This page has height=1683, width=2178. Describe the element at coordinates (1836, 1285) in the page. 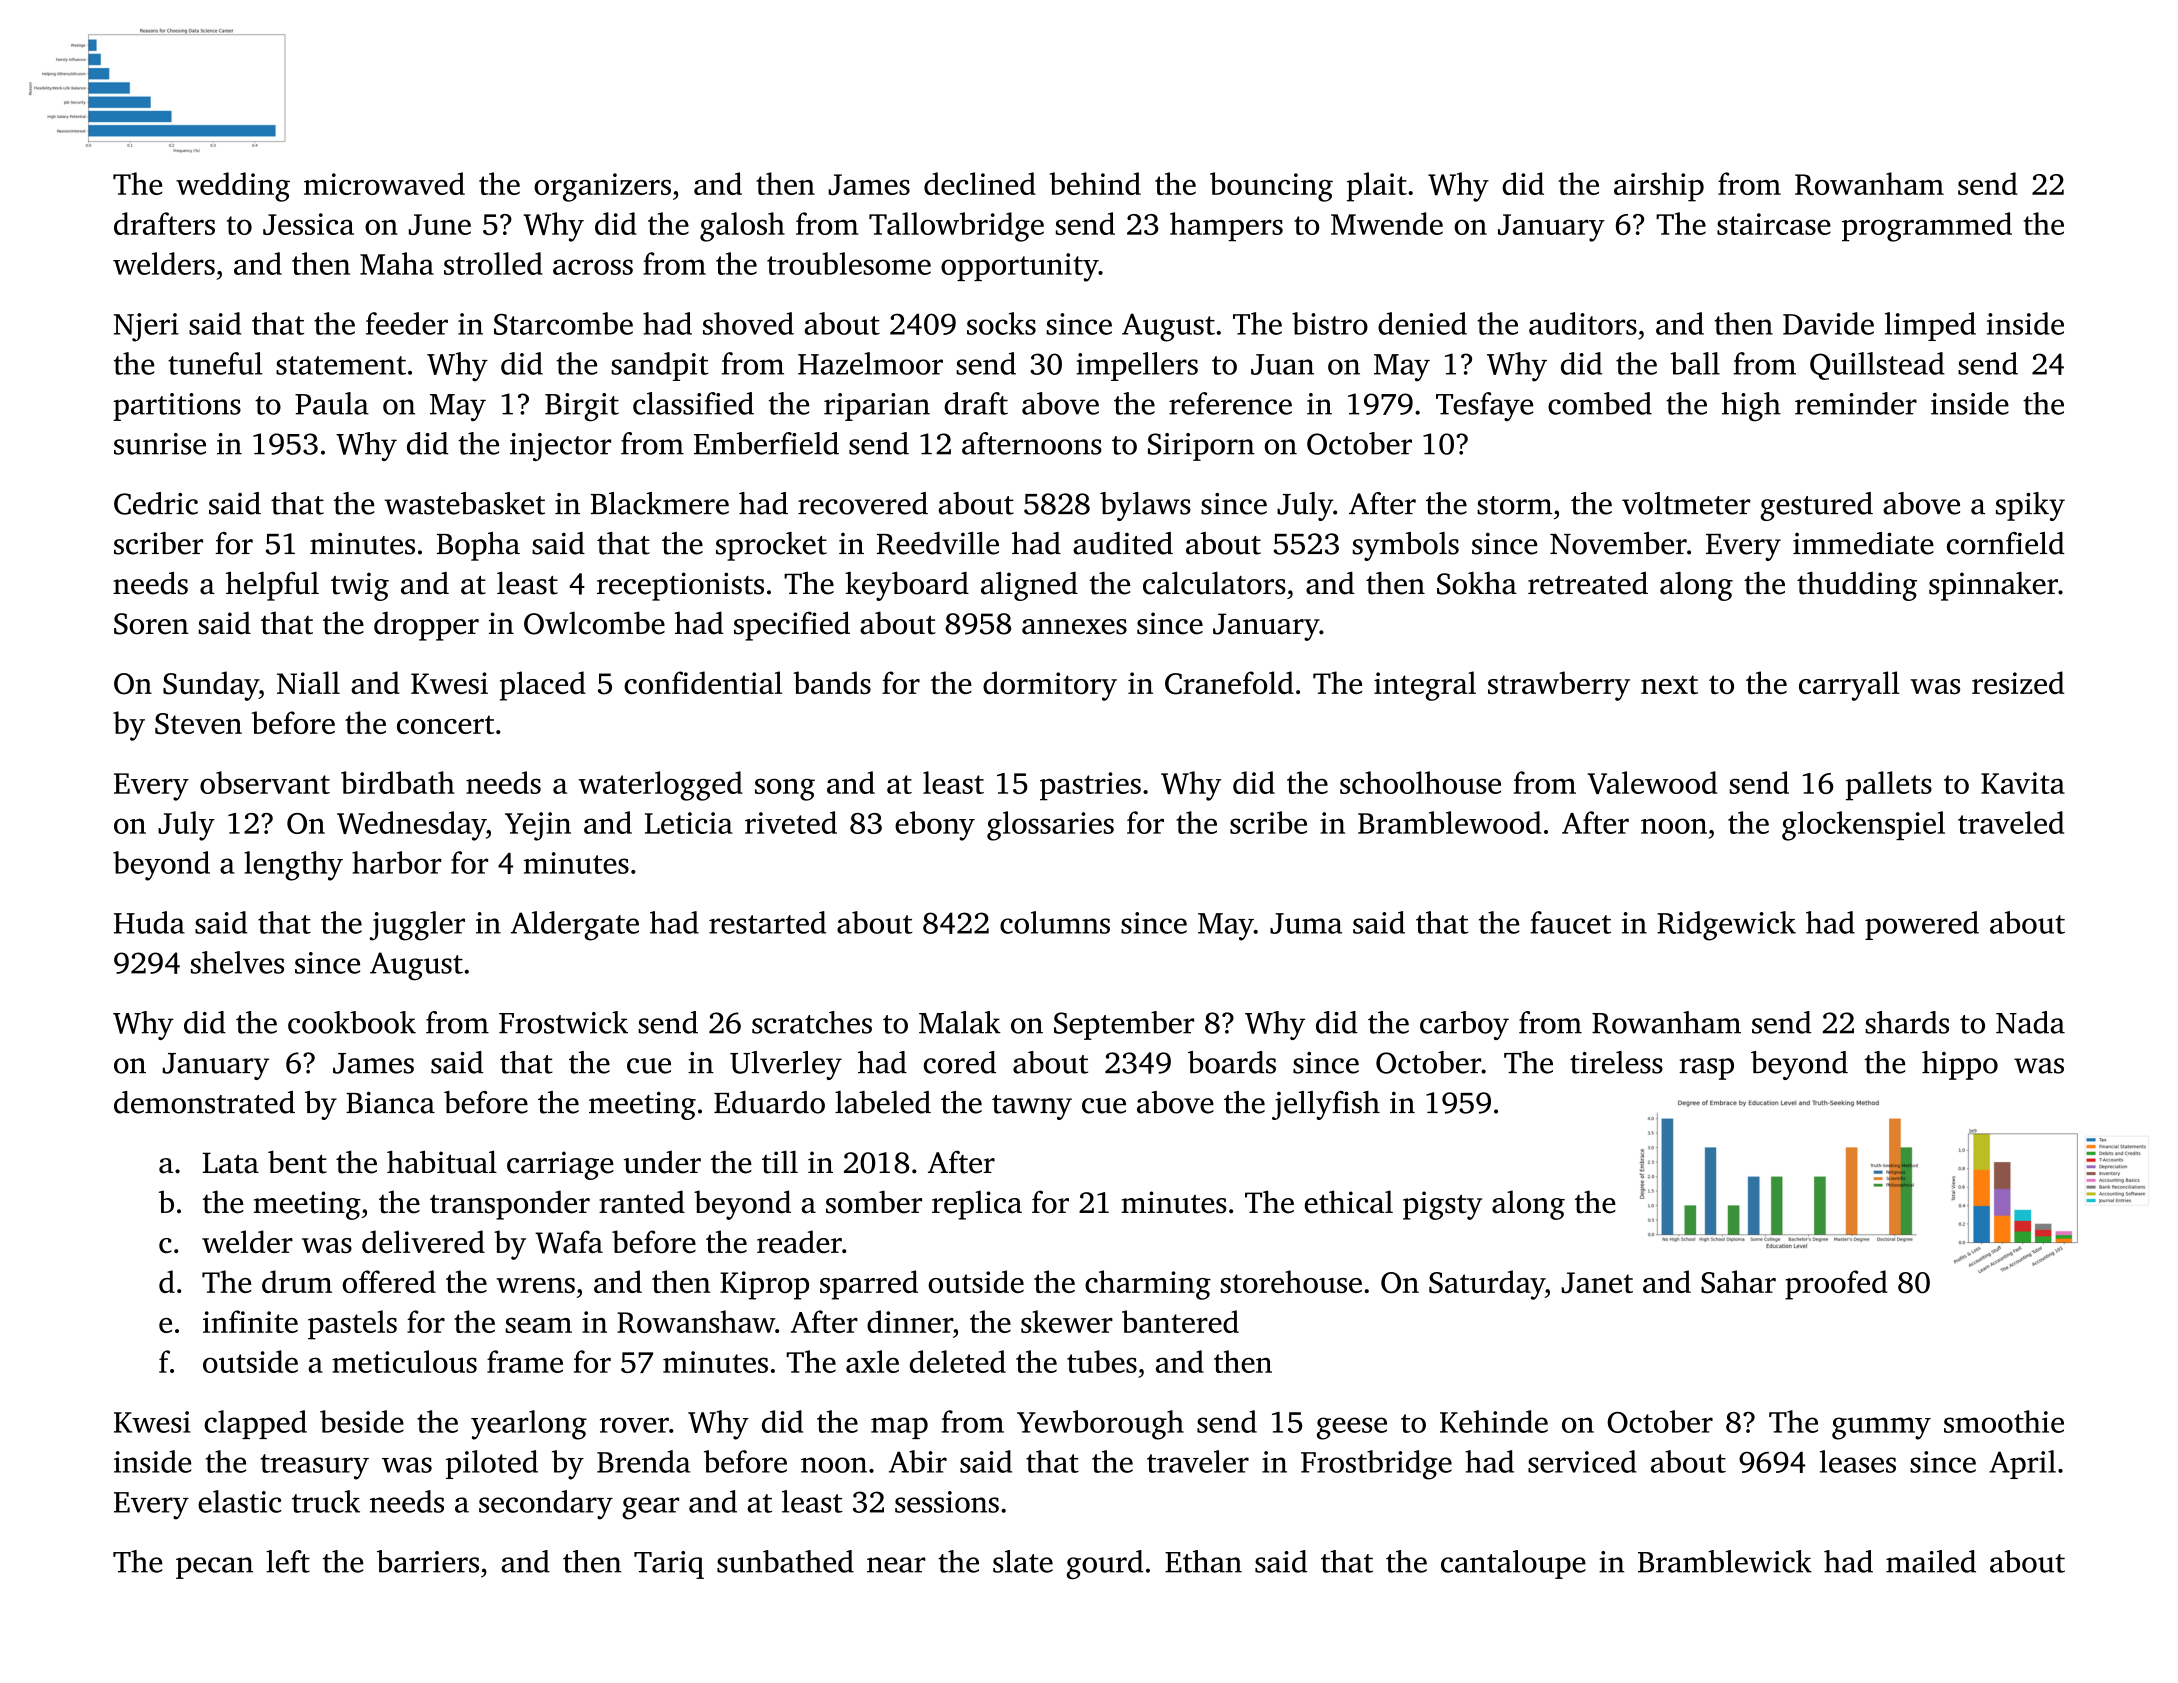

I see `proofed` at that location.
